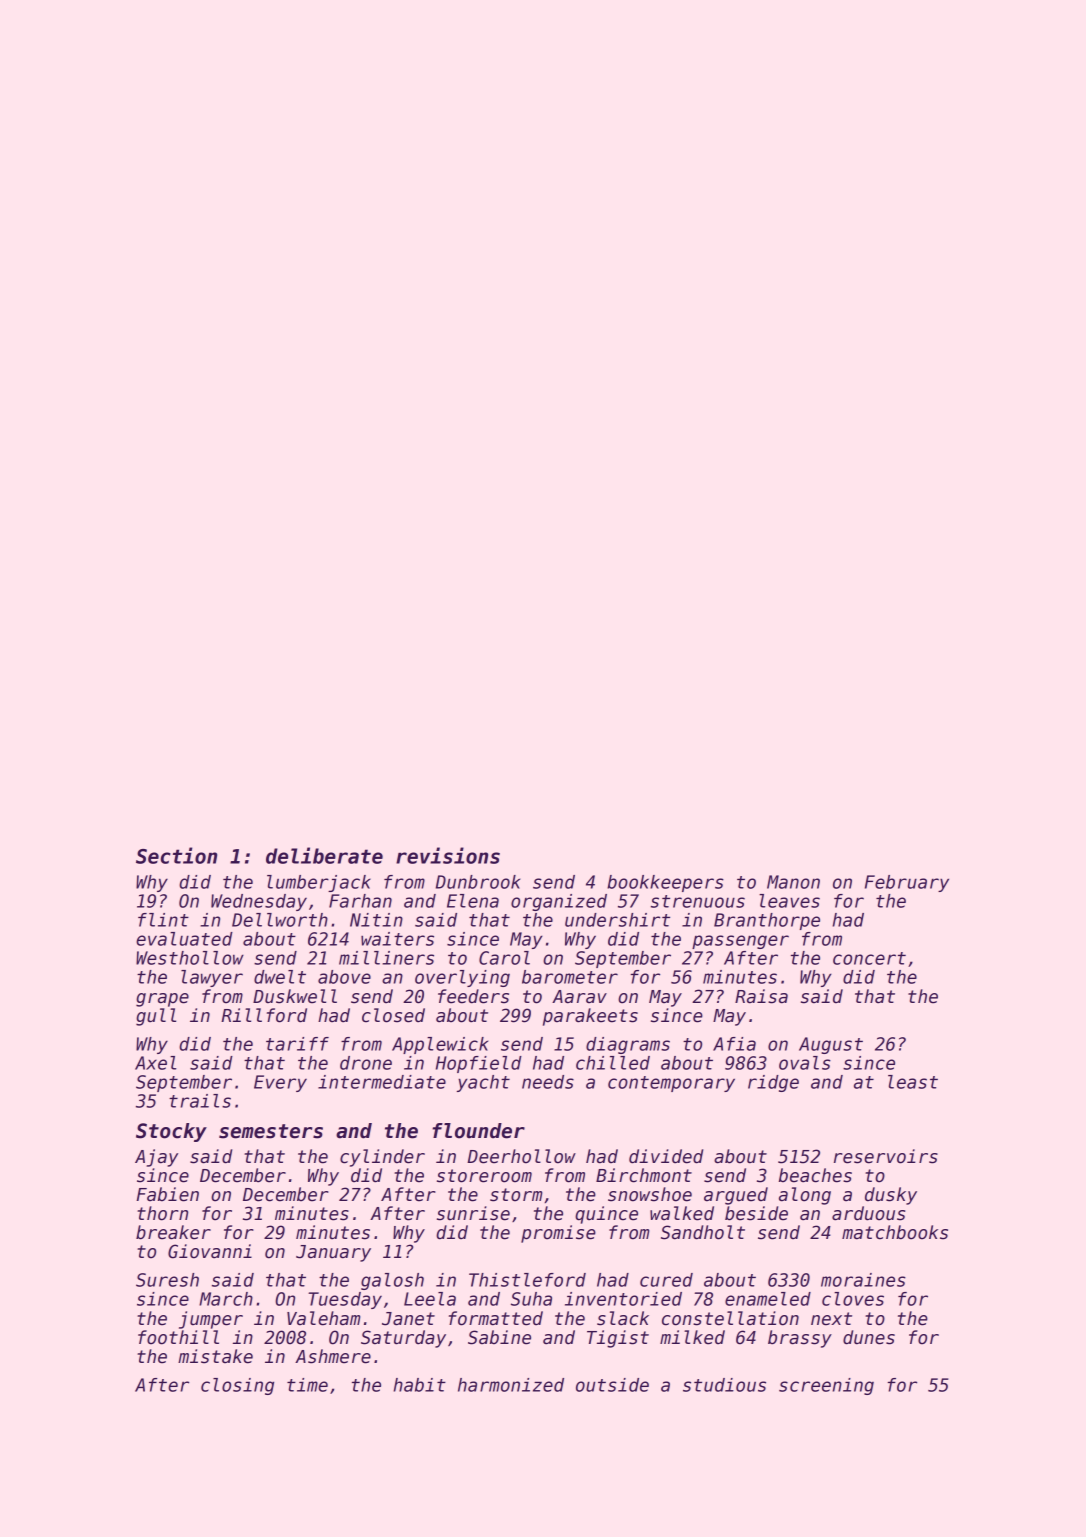 This page has width=1086, height=1537. I want to click on deliberate, so click(324, 855).
